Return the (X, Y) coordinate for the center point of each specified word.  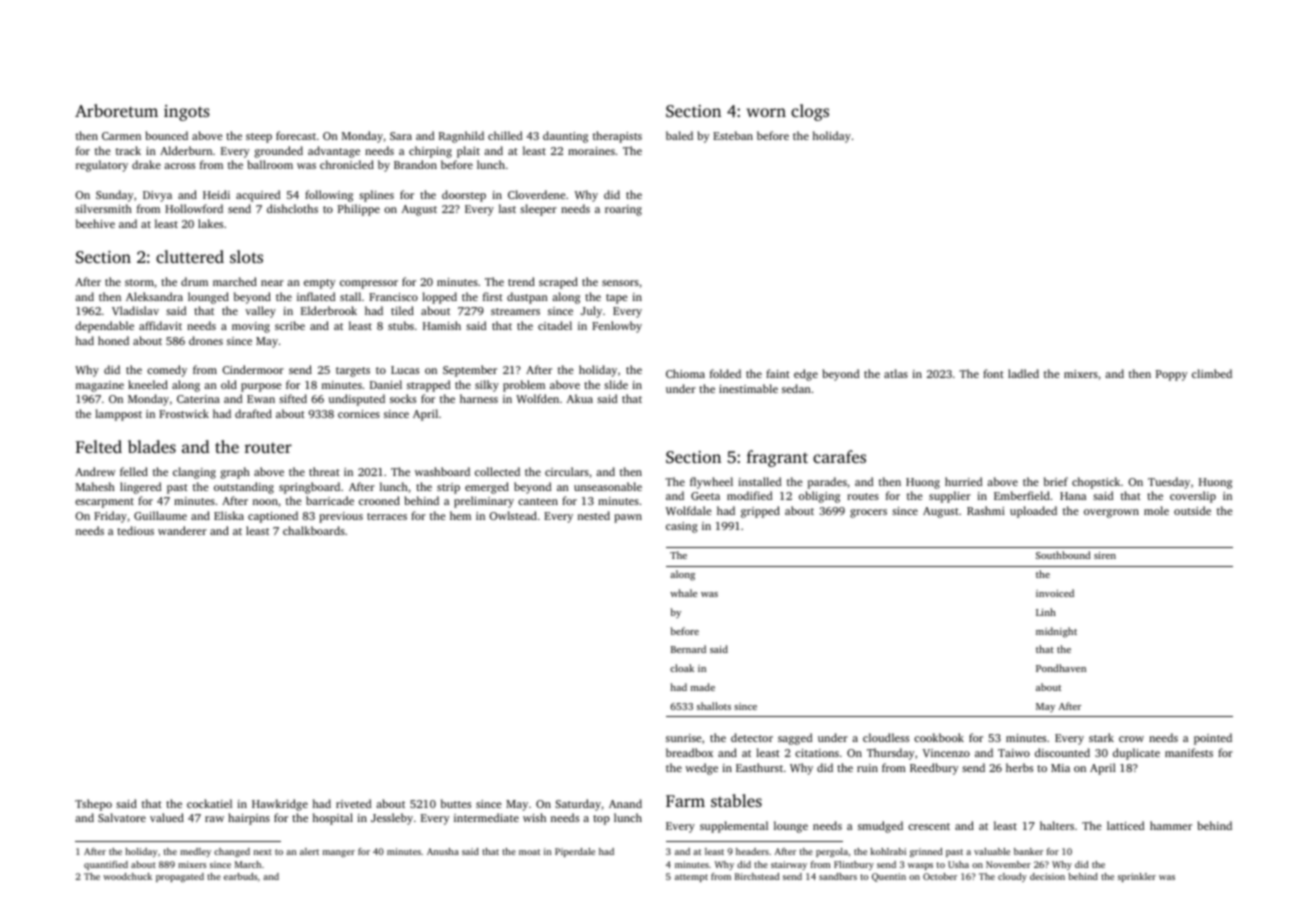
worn (766, 112)
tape (617, 299)
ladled (1023, 373)
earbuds (241, 876)
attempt (691, 878)
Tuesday (1169, 483)
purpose (261, 387)
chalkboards (314, 530)
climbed (1212, 373)
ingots (187, 113)
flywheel (711, 483)
